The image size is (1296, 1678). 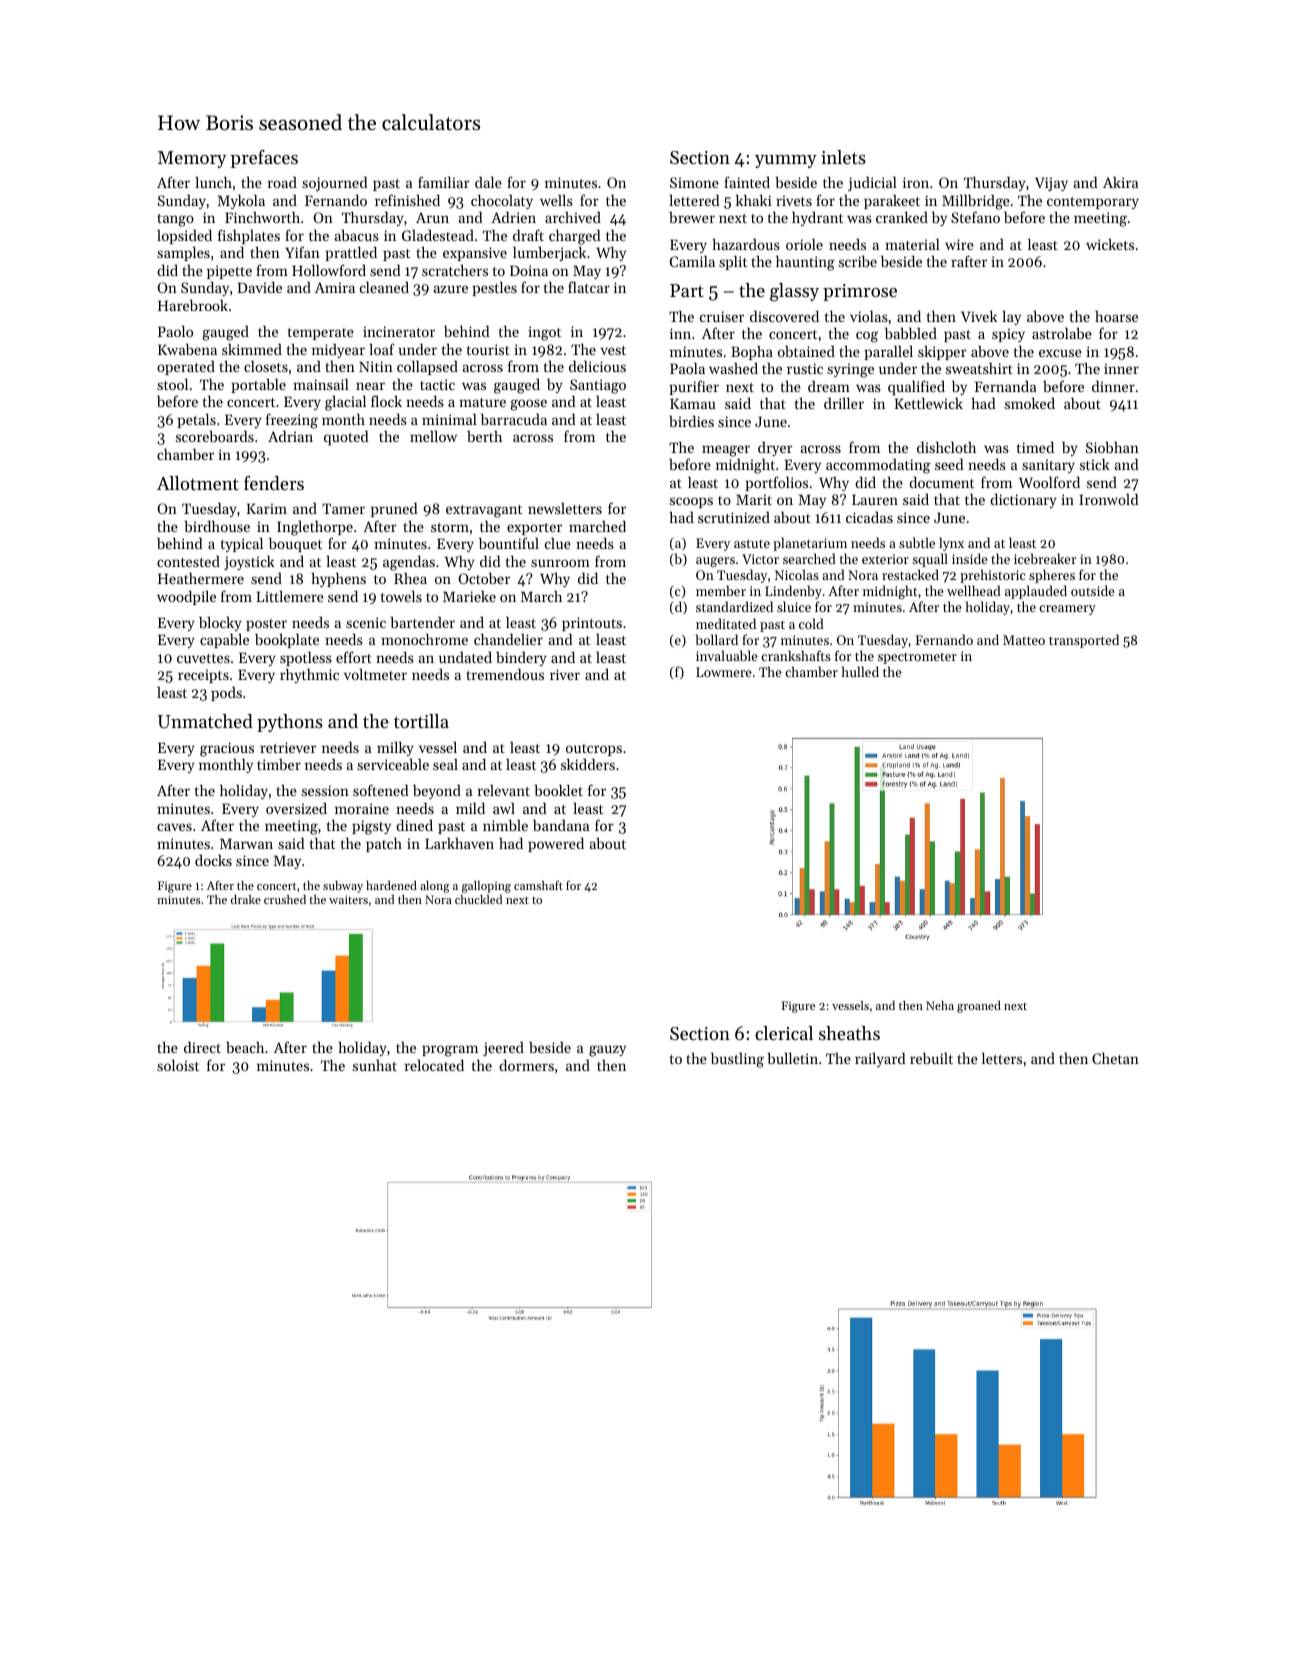 I want to click on scoops, so click(x=691, y=502).
